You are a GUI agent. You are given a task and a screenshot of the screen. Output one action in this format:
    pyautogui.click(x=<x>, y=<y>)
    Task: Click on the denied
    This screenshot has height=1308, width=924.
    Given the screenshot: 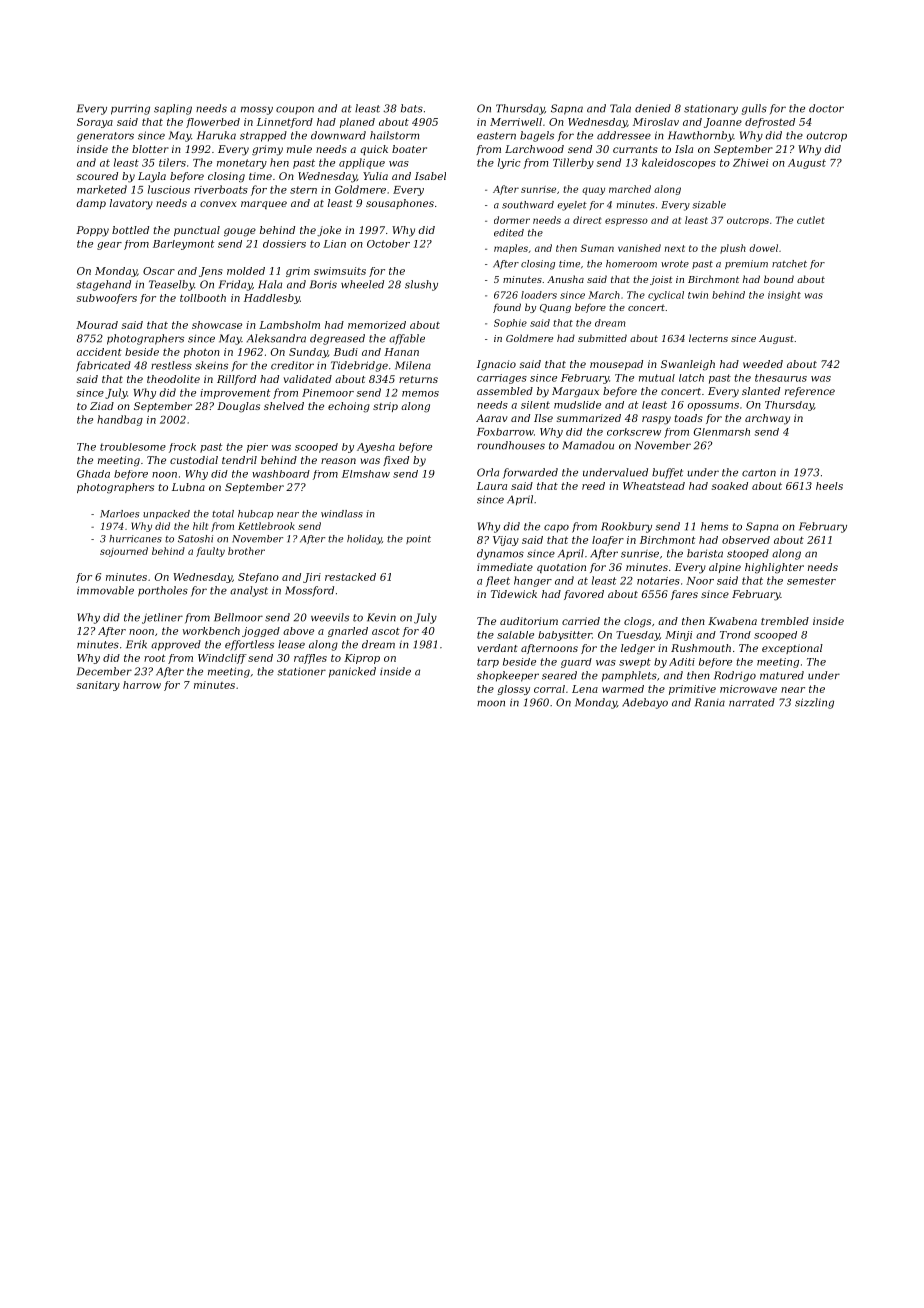 What is the action you would take?
    pyautogui.click(x=653, y=108)
